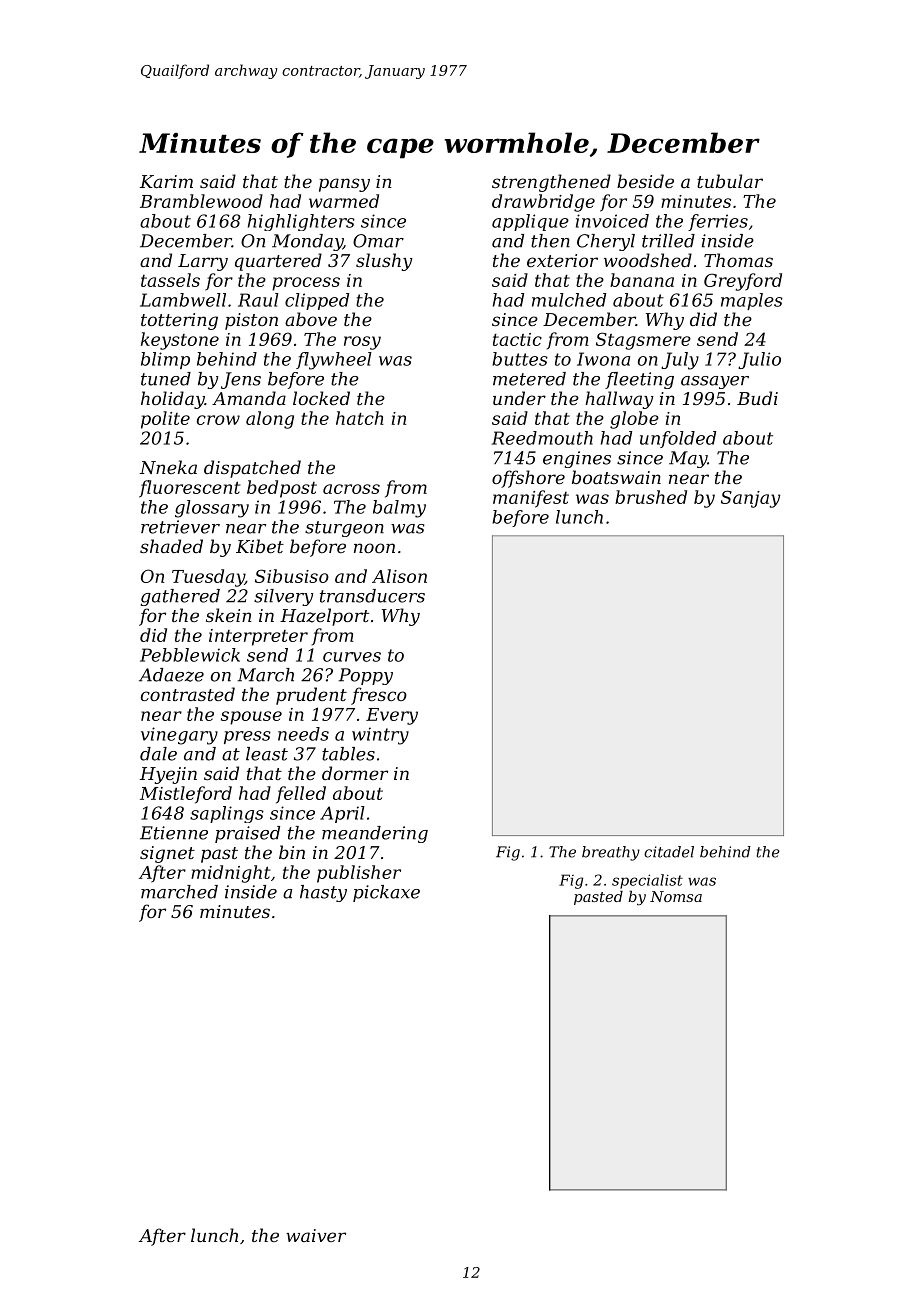  Describe the element at coordinates (757, 398) in the page. I see `Budi` at that location.
